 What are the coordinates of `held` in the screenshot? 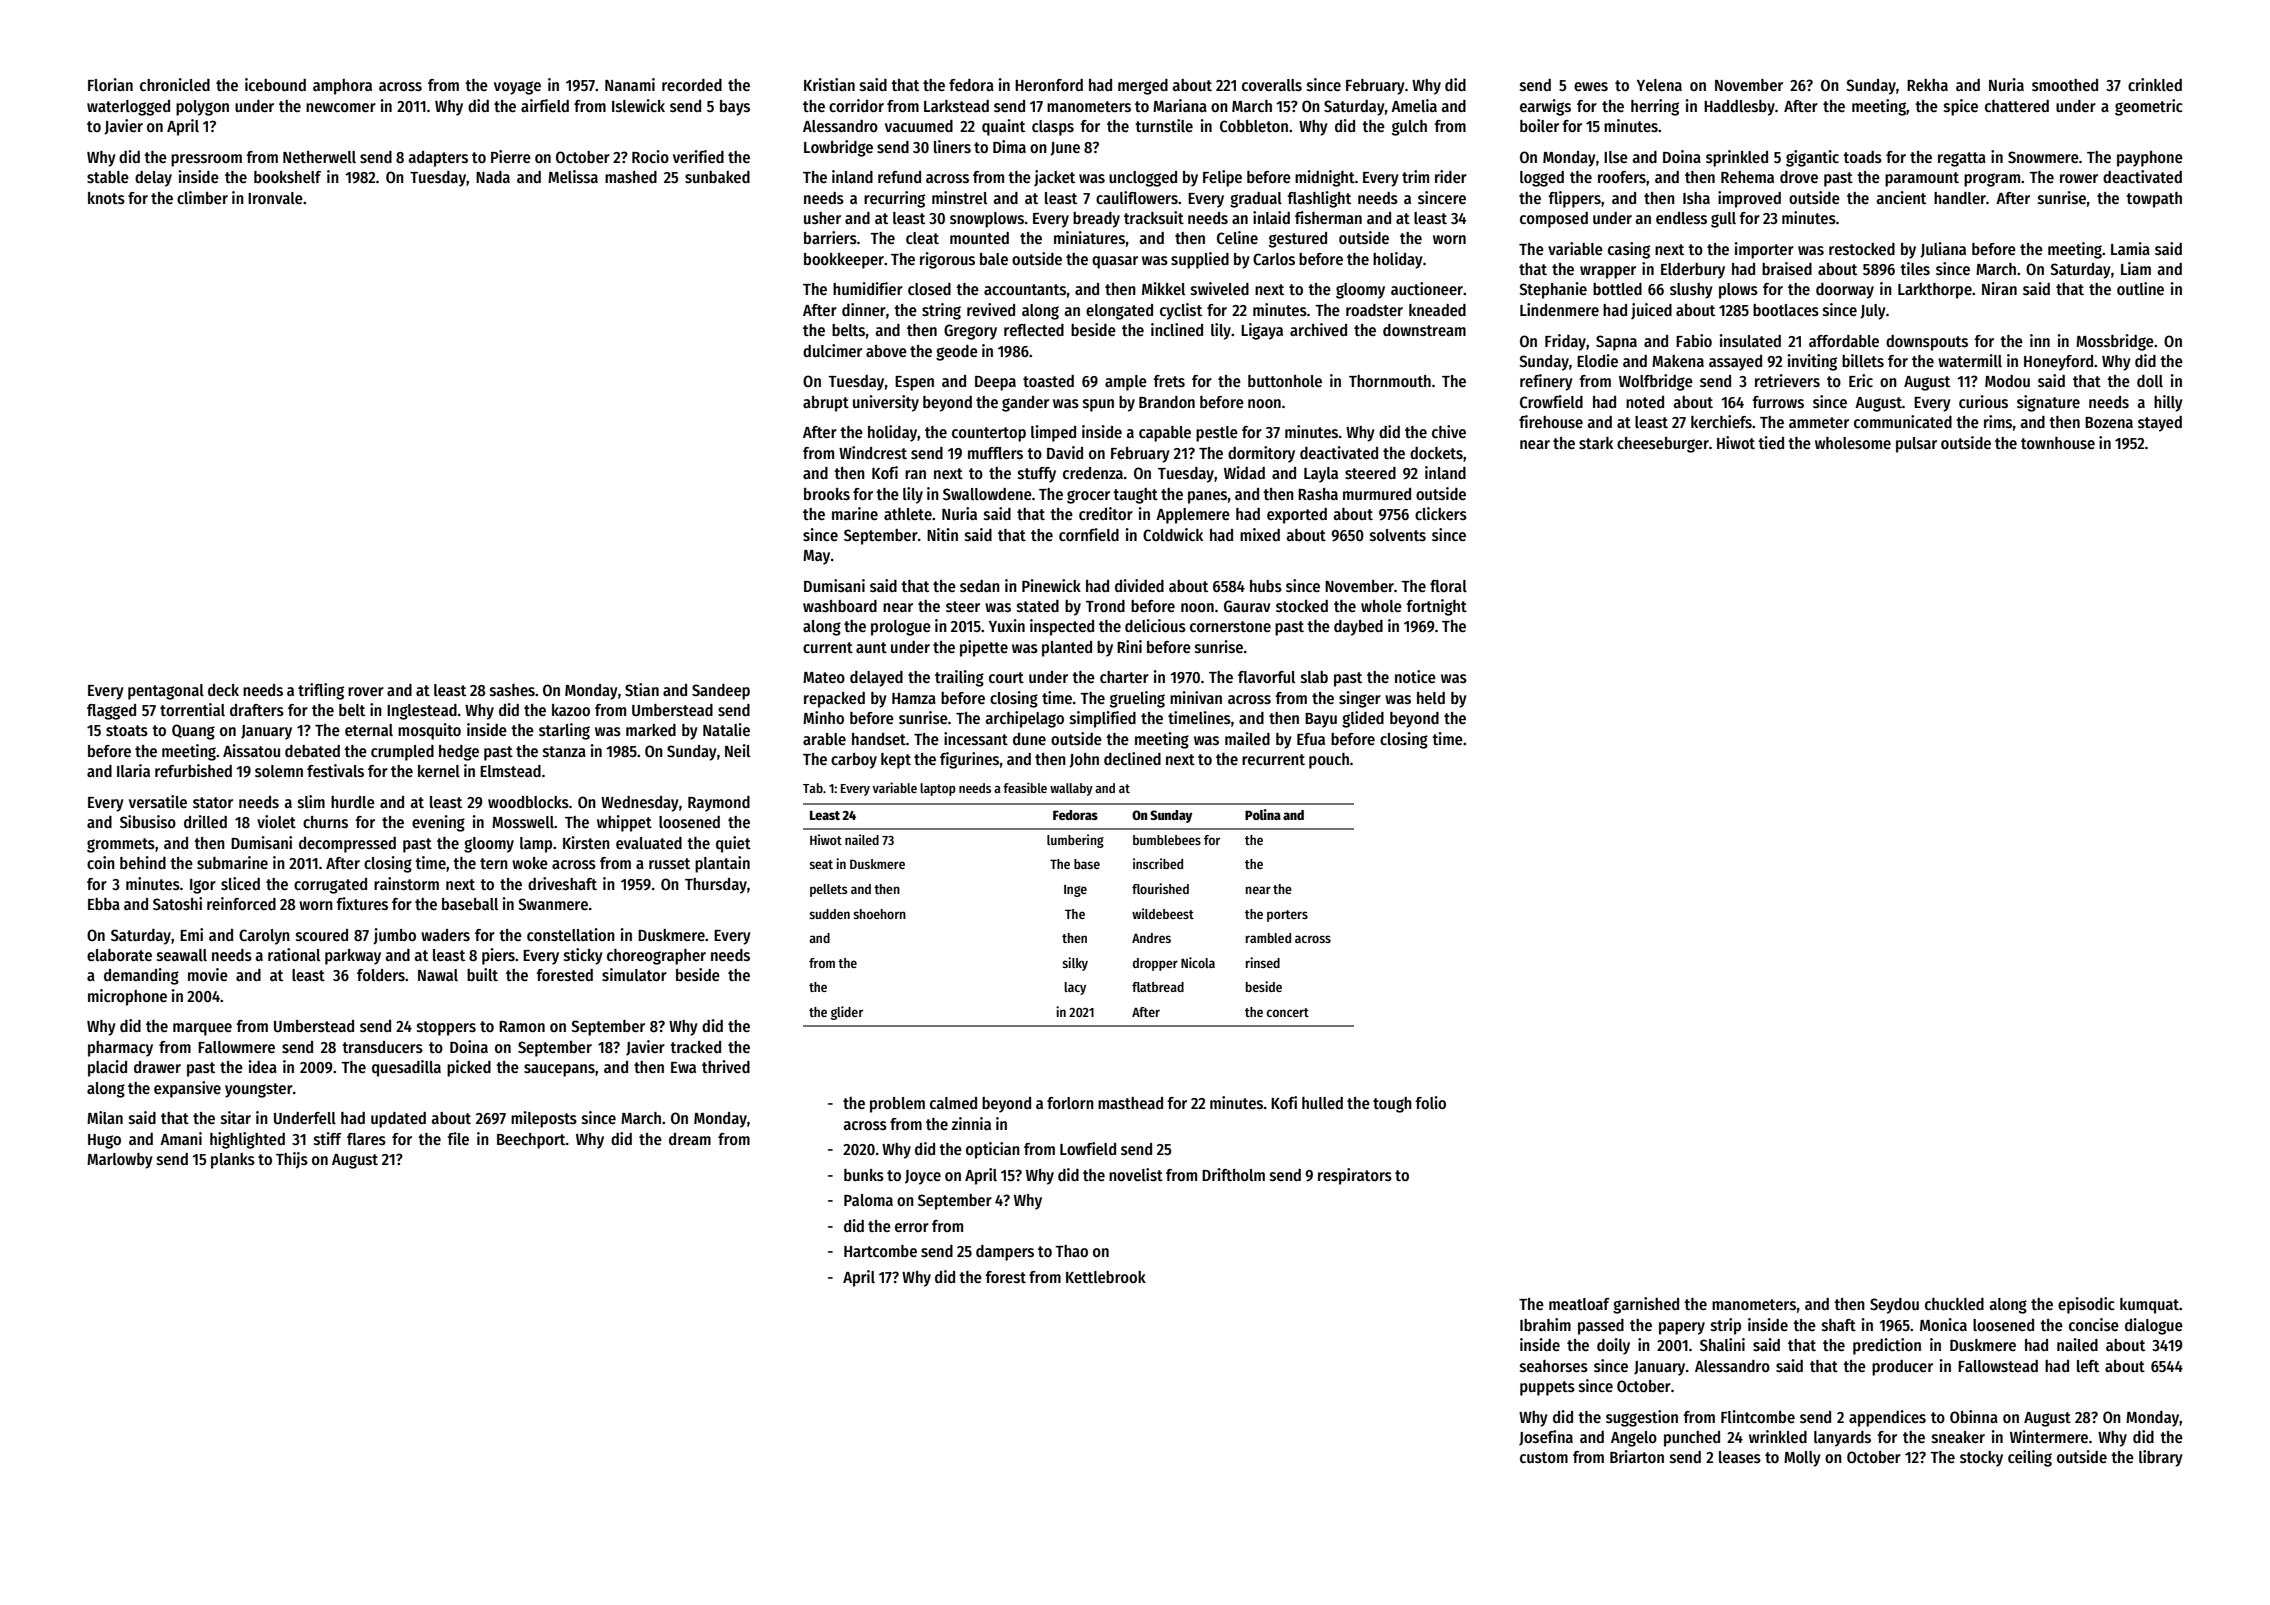 It's located at (1431, 698).
